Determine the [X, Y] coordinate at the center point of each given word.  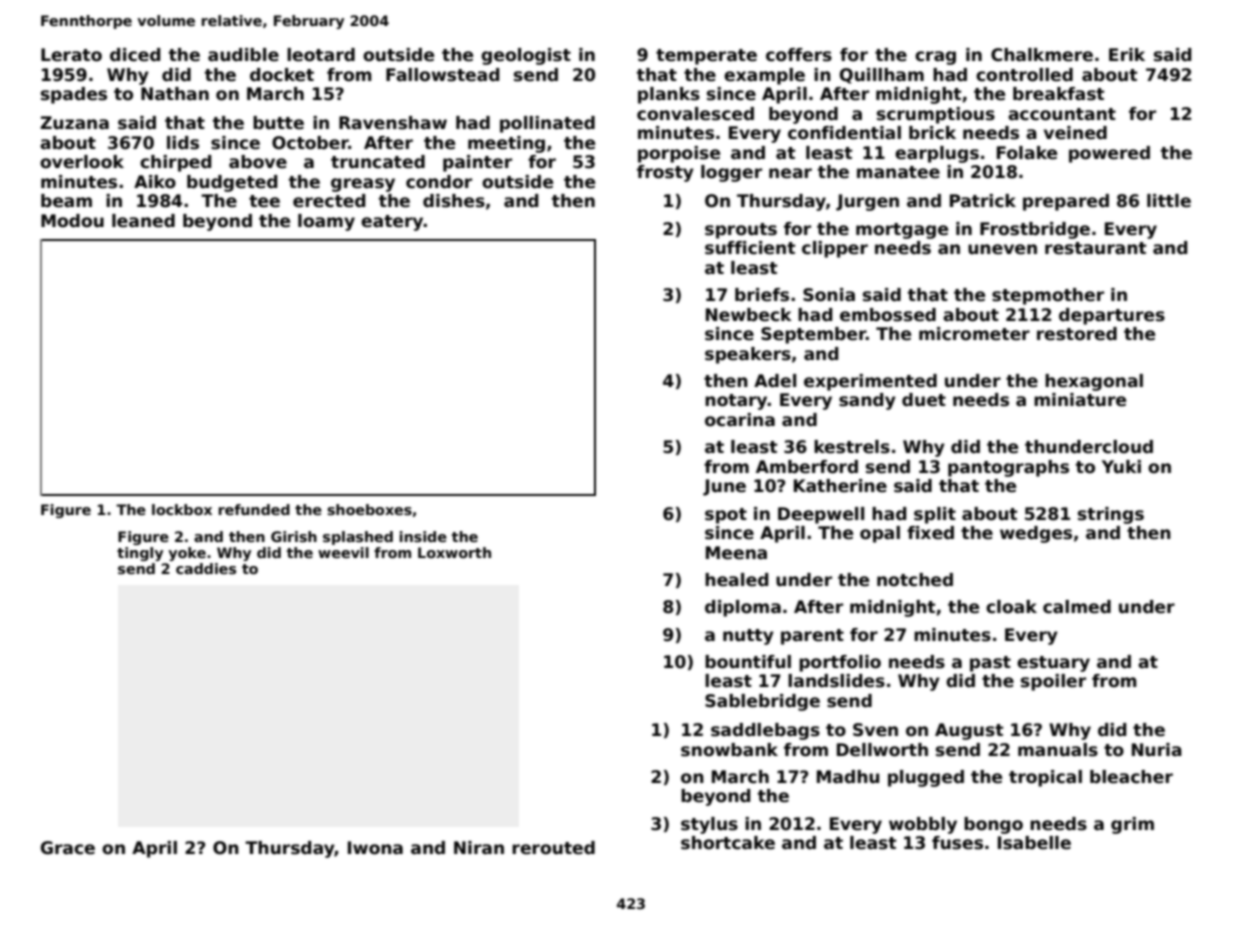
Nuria [1157, 749]
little [1169, 201]
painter [477, 163]
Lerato [71, 55]
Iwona [375, 848]
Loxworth [454, 552]
